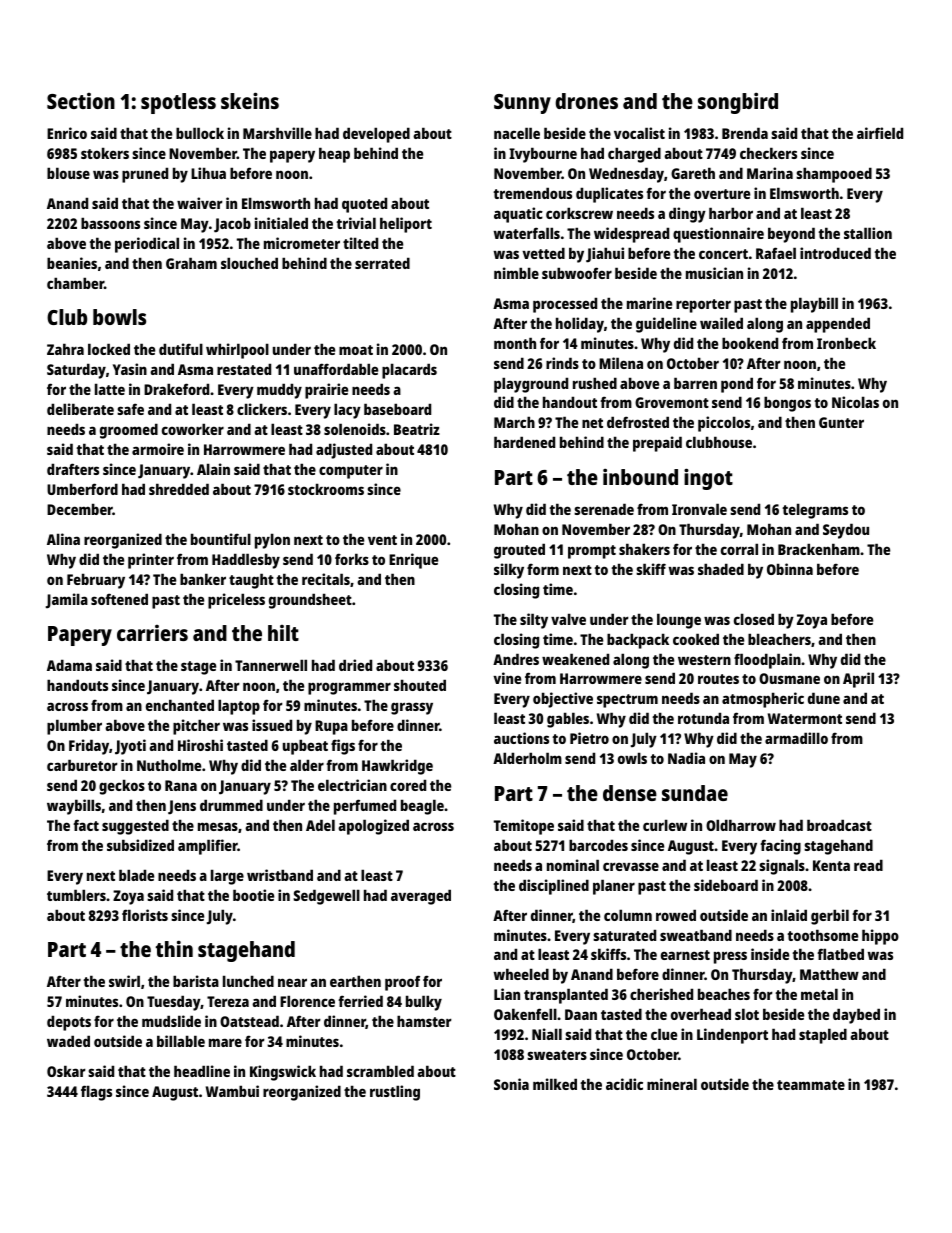  What do you see at coordinates (89, 747) in the image?
I see `Friday` at bounding box center [89, 747].
